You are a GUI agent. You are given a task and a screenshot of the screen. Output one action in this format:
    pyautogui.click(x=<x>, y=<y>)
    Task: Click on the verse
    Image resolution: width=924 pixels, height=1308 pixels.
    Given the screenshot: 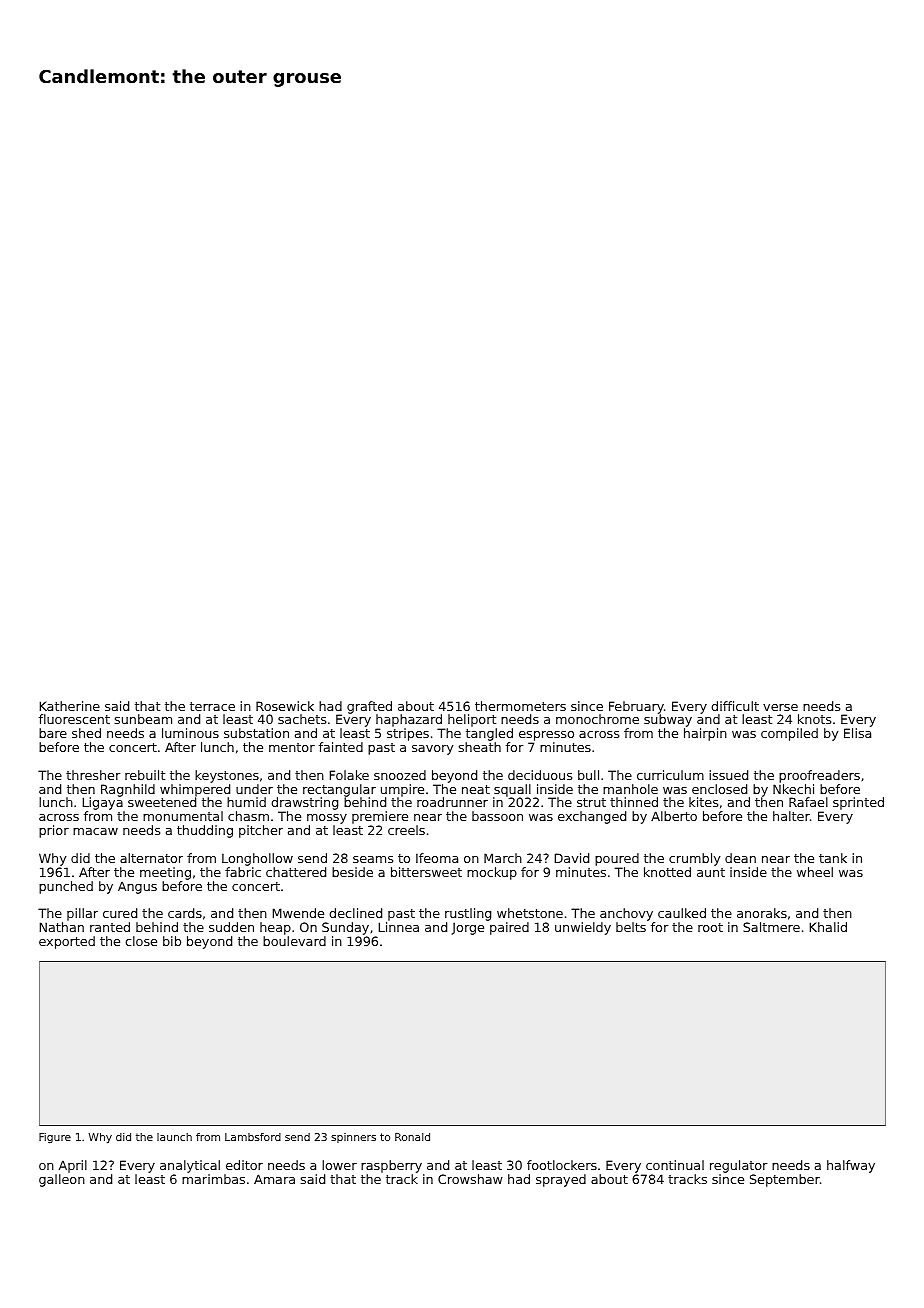 What is the action you would take?
    pyautogui.click(x=780, y=707)
